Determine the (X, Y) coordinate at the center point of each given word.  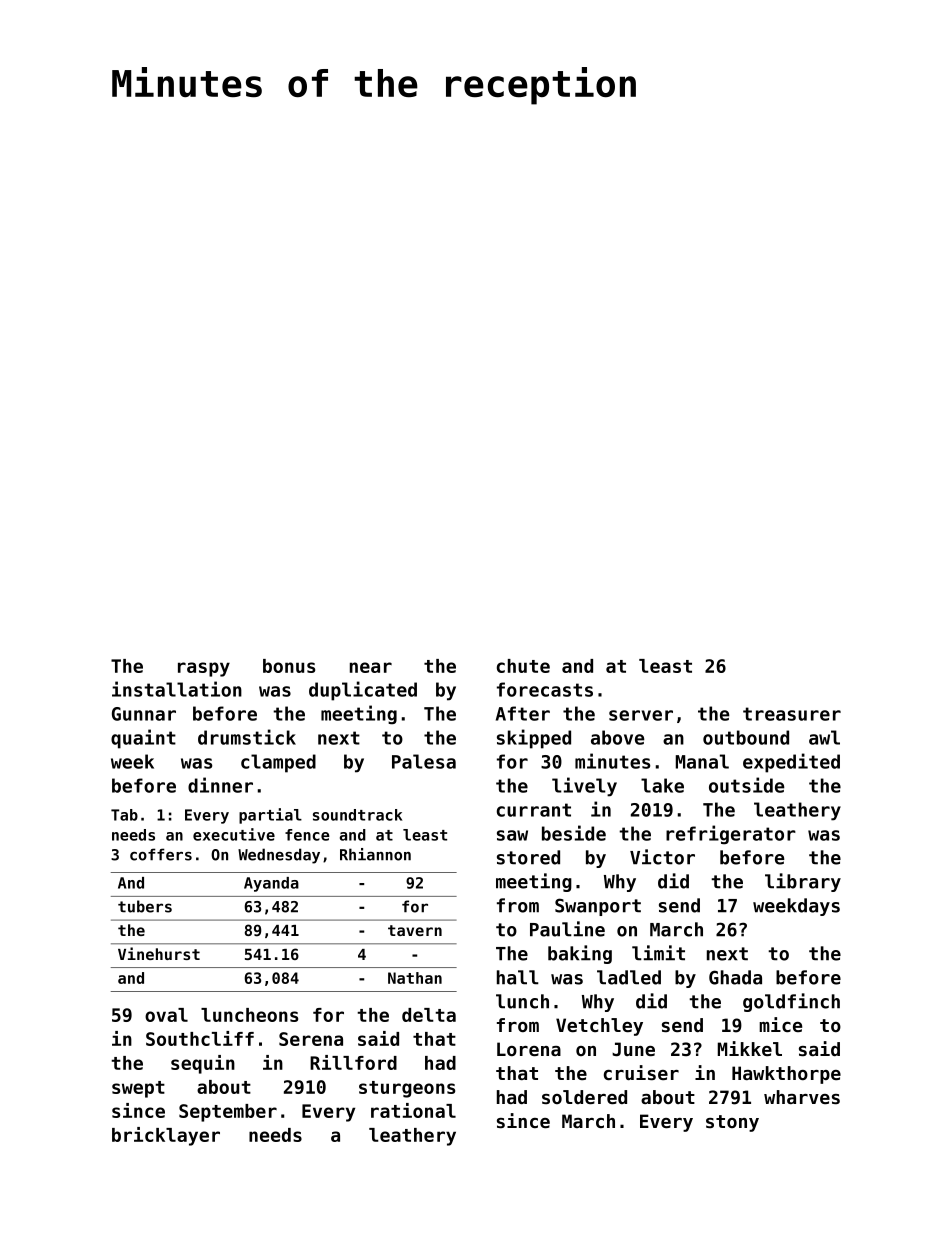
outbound (746, 737)
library (803, 882)
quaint (143, 739)
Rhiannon (375, 854)
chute (523, 666)
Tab (124, 815)
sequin (203, 1064)
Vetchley (599, 1027)
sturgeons (407, 1089)
